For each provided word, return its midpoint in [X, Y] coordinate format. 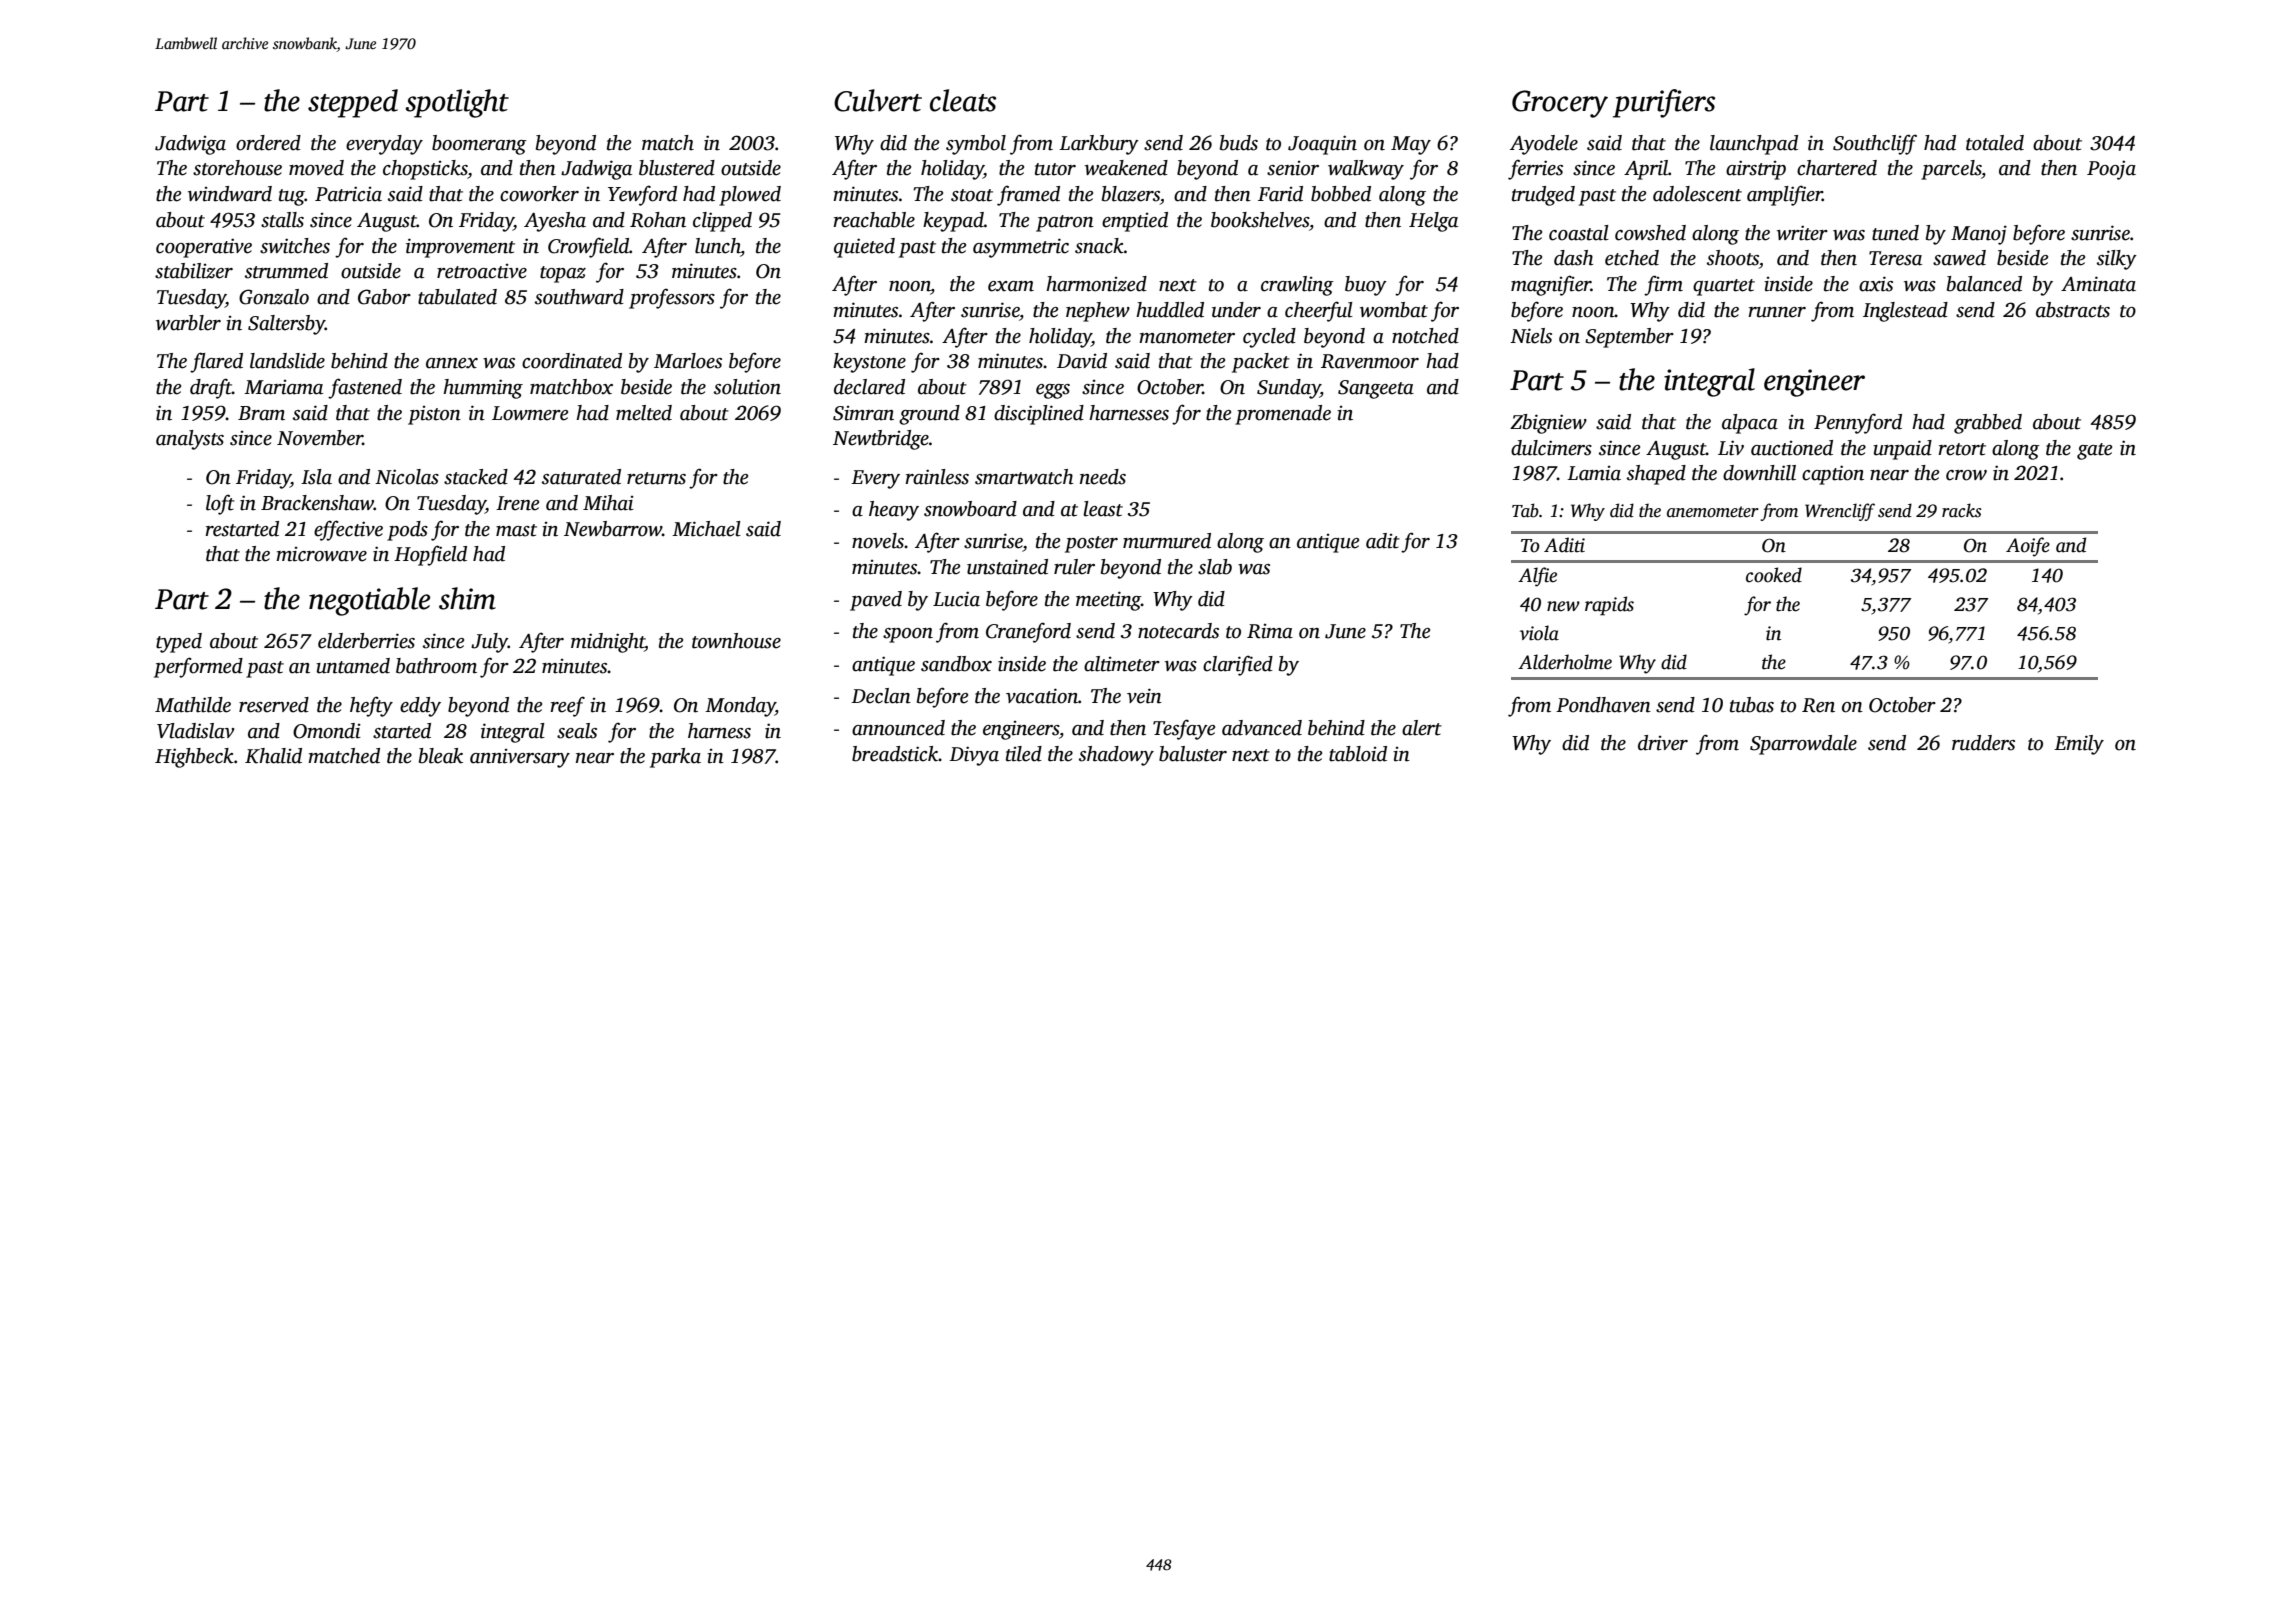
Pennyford [1858, 423]
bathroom [436, 666]
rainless [937, 477]
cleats [963, 100]
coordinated [572, 361]
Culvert [878, 100]
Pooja [2111, 170]
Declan [881, 696]
